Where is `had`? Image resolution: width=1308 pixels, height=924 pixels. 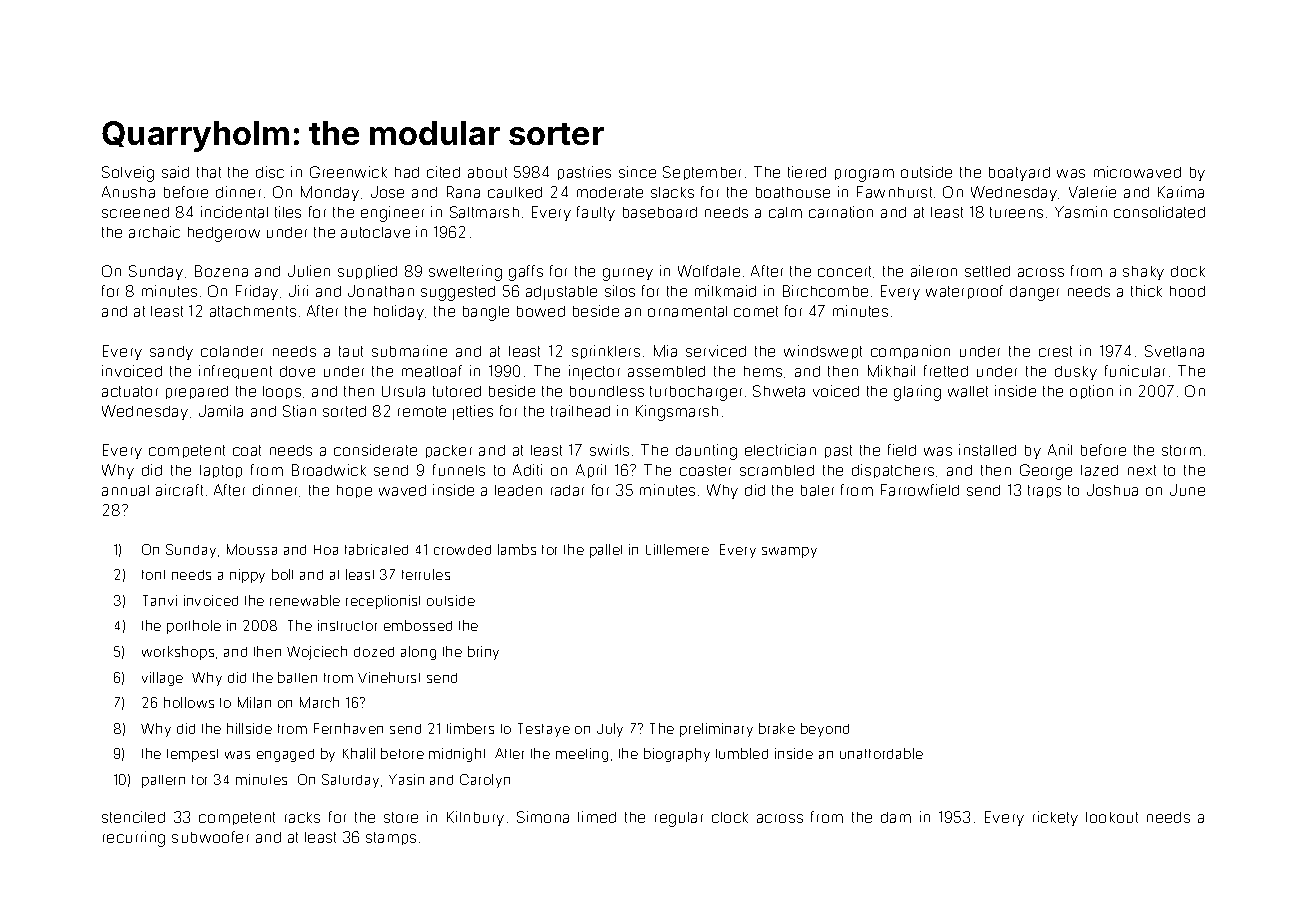 had is located at coordinates (407, 172).
